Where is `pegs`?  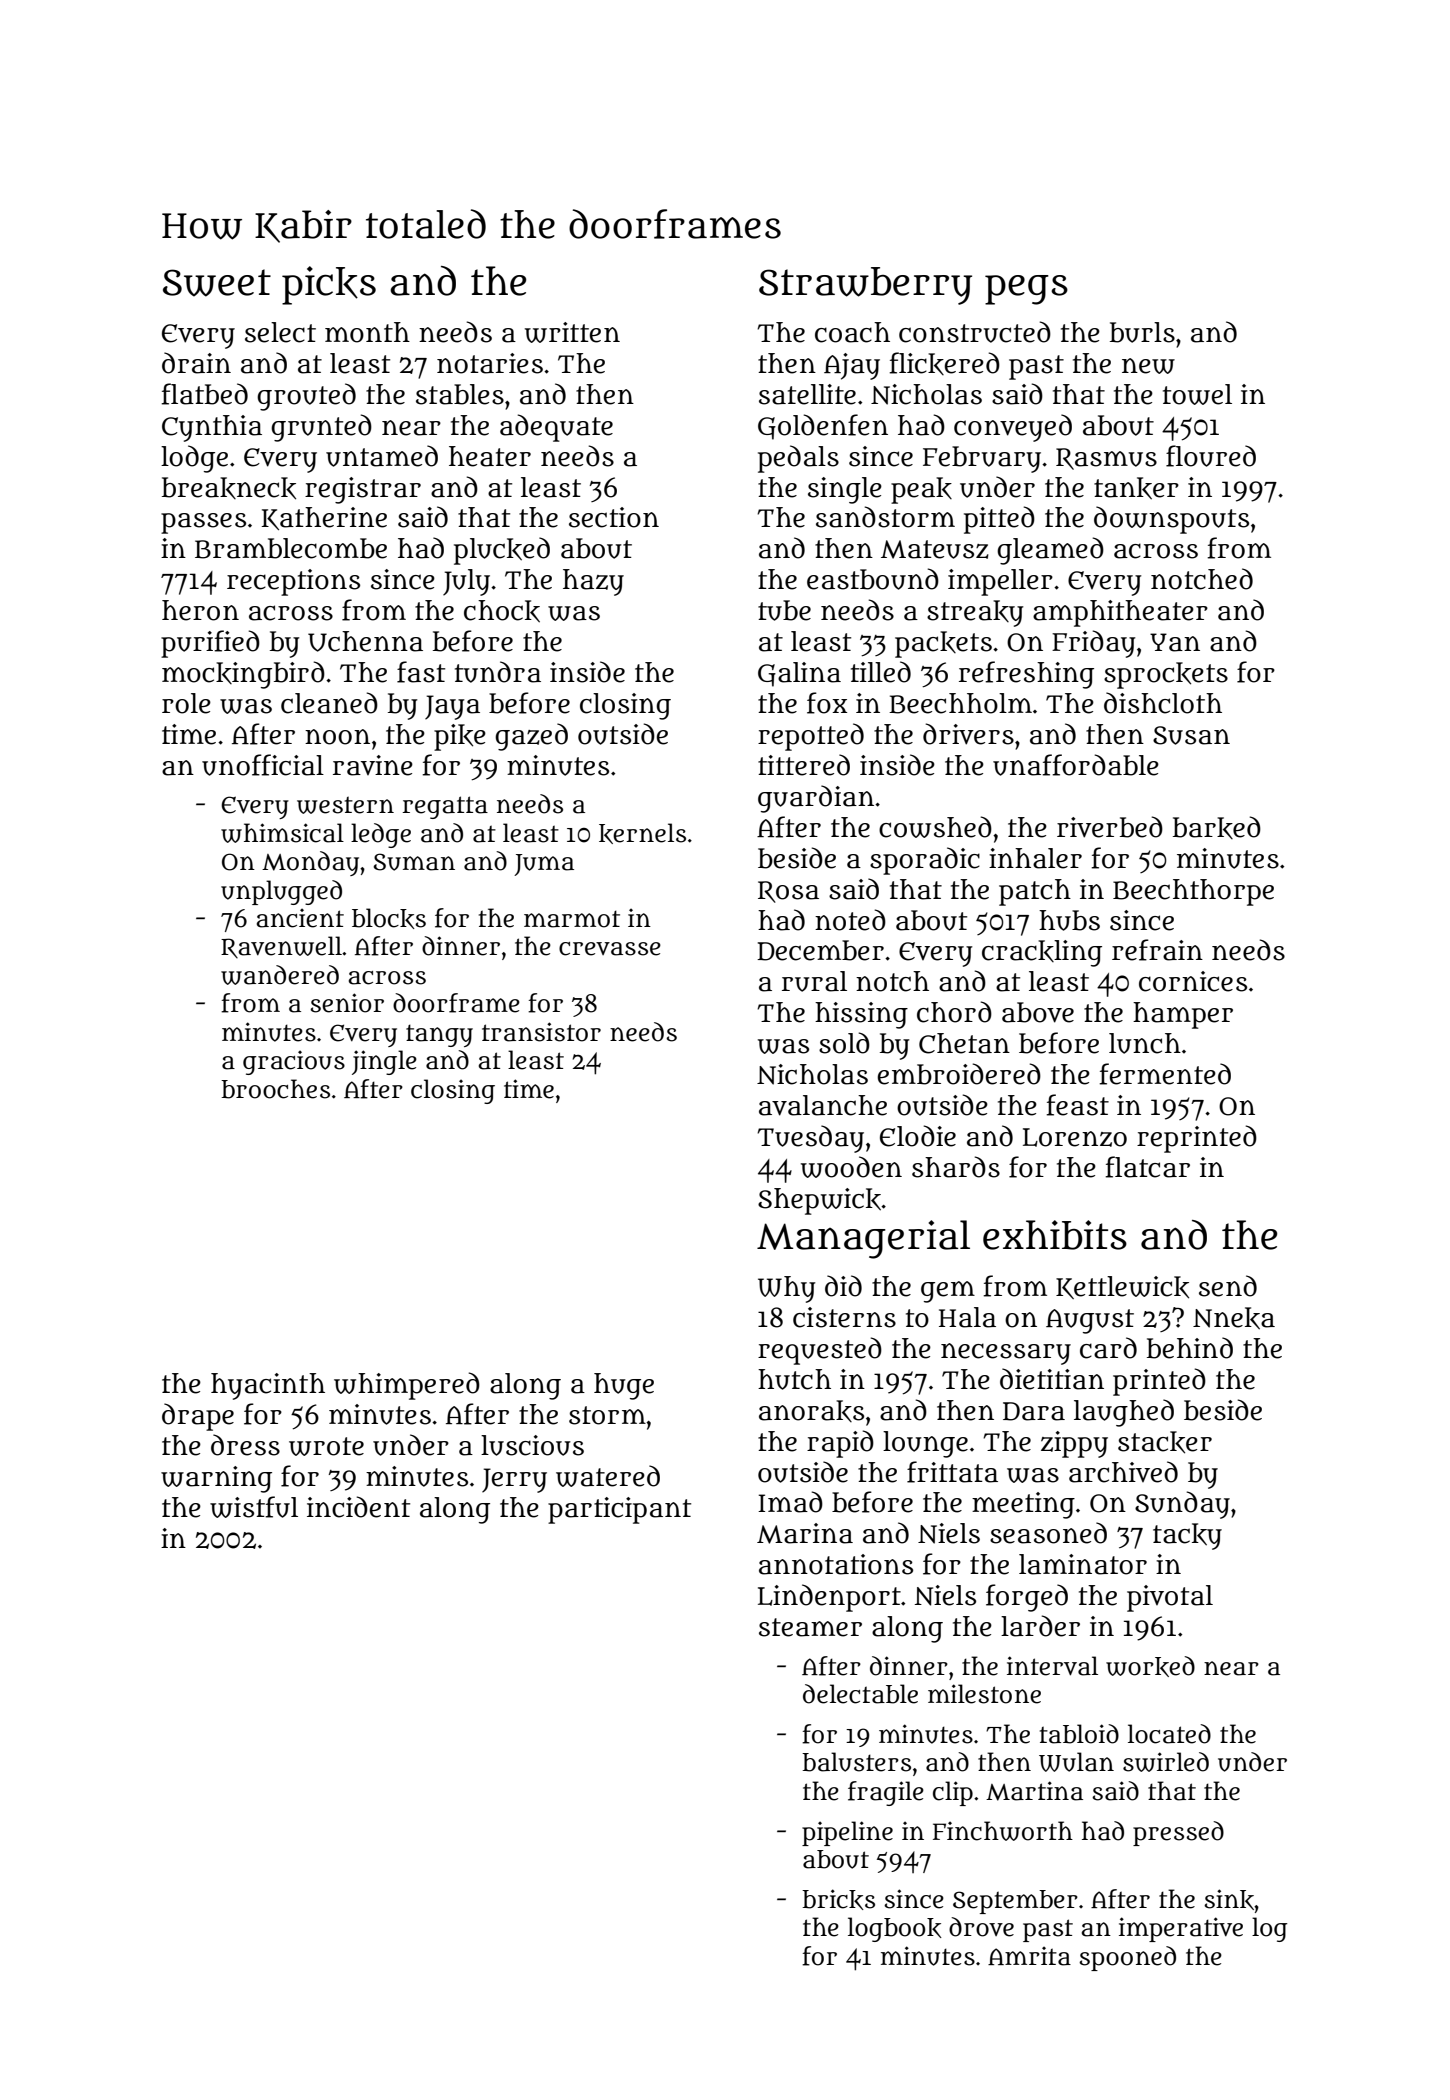
pegs is located at coordinates (1026, 290).
